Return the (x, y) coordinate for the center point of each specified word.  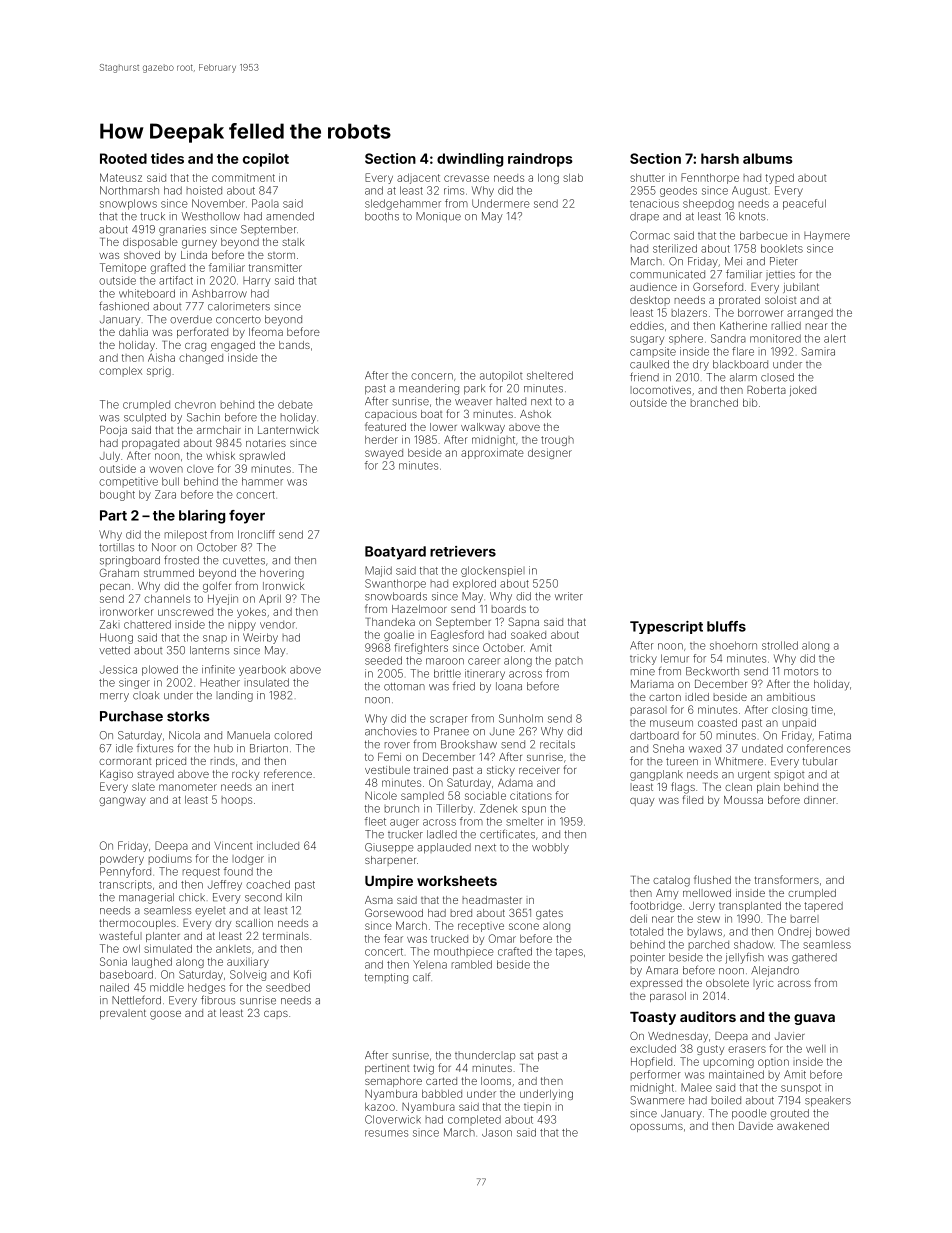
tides (167, 158)
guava (814, 1019)
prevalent (123, 1014)
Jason (497, 1132)
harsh (720, 158)
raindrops (540, 160)
